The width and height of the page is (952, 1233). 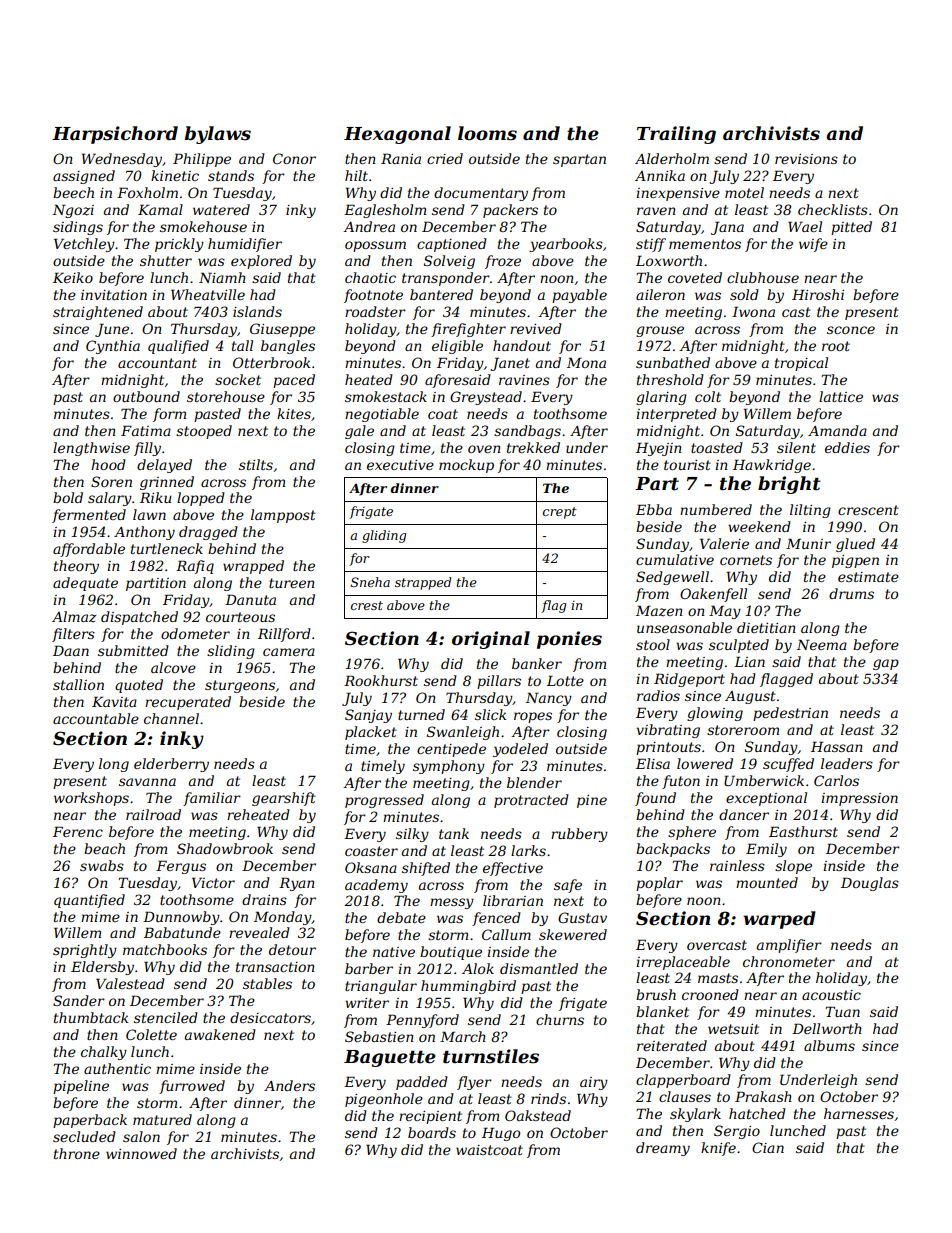 I want to click on winnowed, so click(x=141, y=1153).
